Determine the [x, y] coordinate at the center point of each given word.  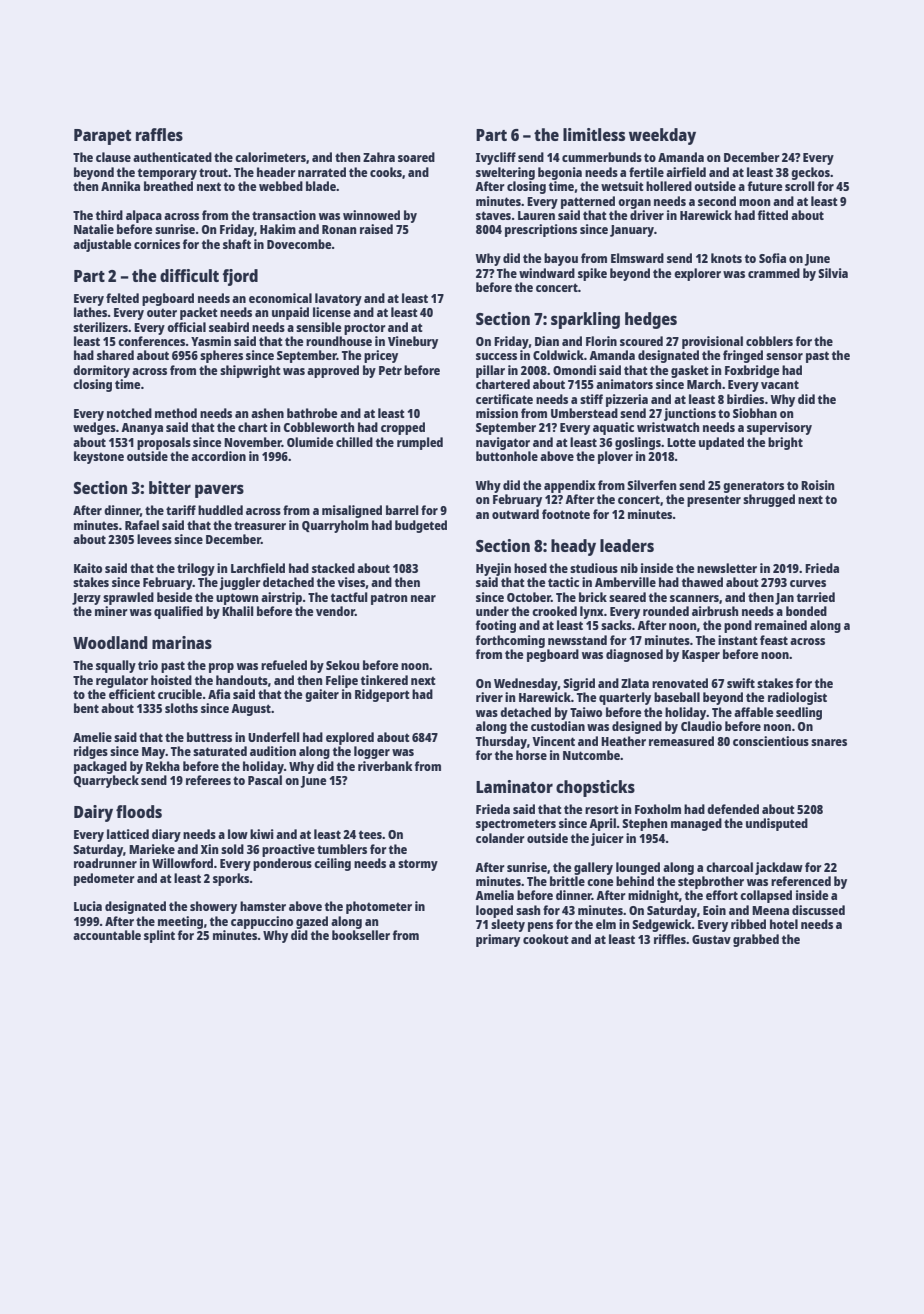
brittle [567, 881]
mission [497, 413]
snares [829, 742]
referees [208, 780]
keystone [99, 457]
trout [213, 172]
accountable [107, 935]
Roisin [817, 485]
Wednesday [526, 684]
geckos [810, 173]
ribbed [748, 924]
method [176, 413]
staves [493, 215]
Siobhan [755, 413]
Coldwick [558, 355]
